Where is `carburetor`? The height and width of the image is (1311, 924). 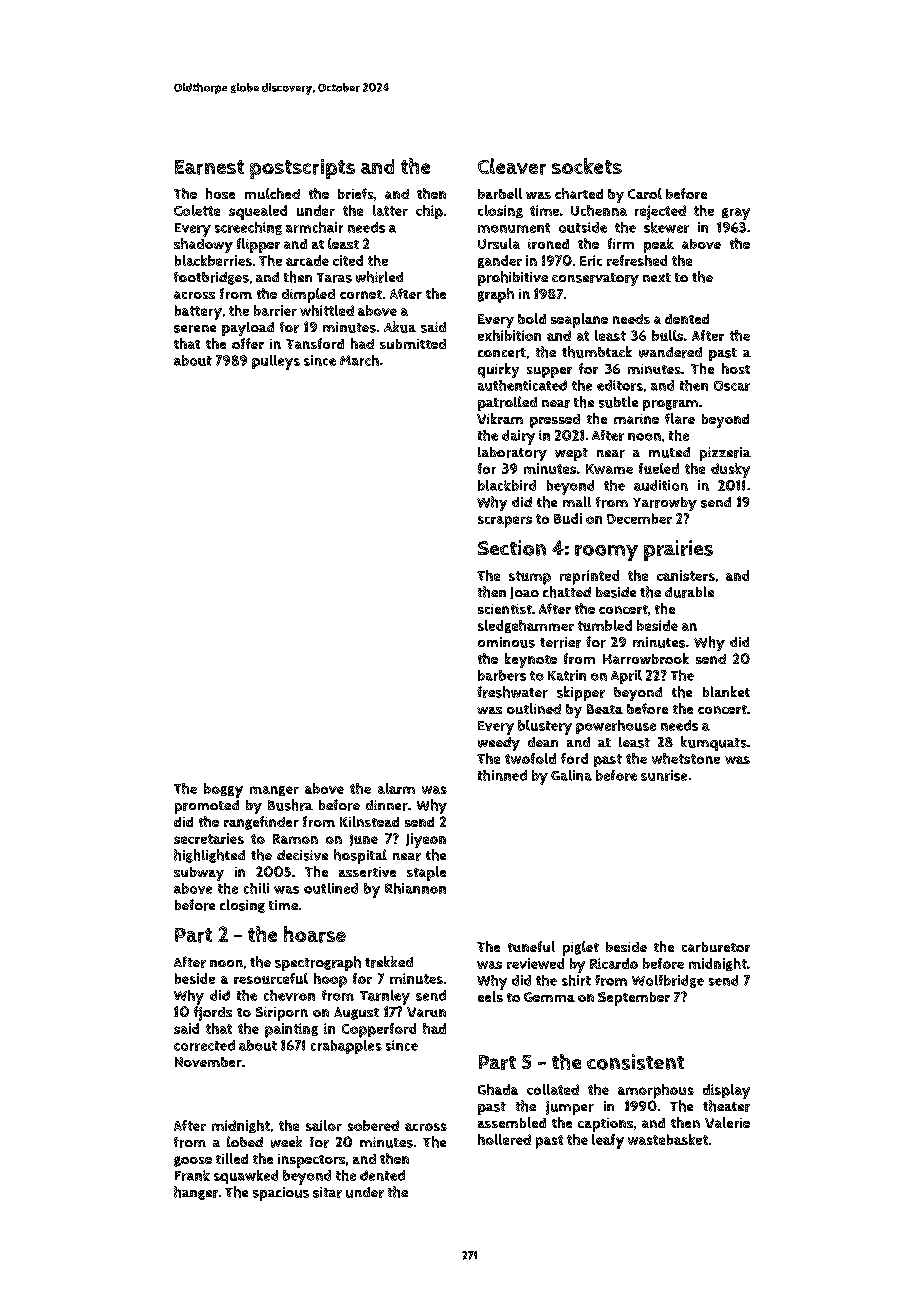 carburetor is located at coordinates (716, 947).
